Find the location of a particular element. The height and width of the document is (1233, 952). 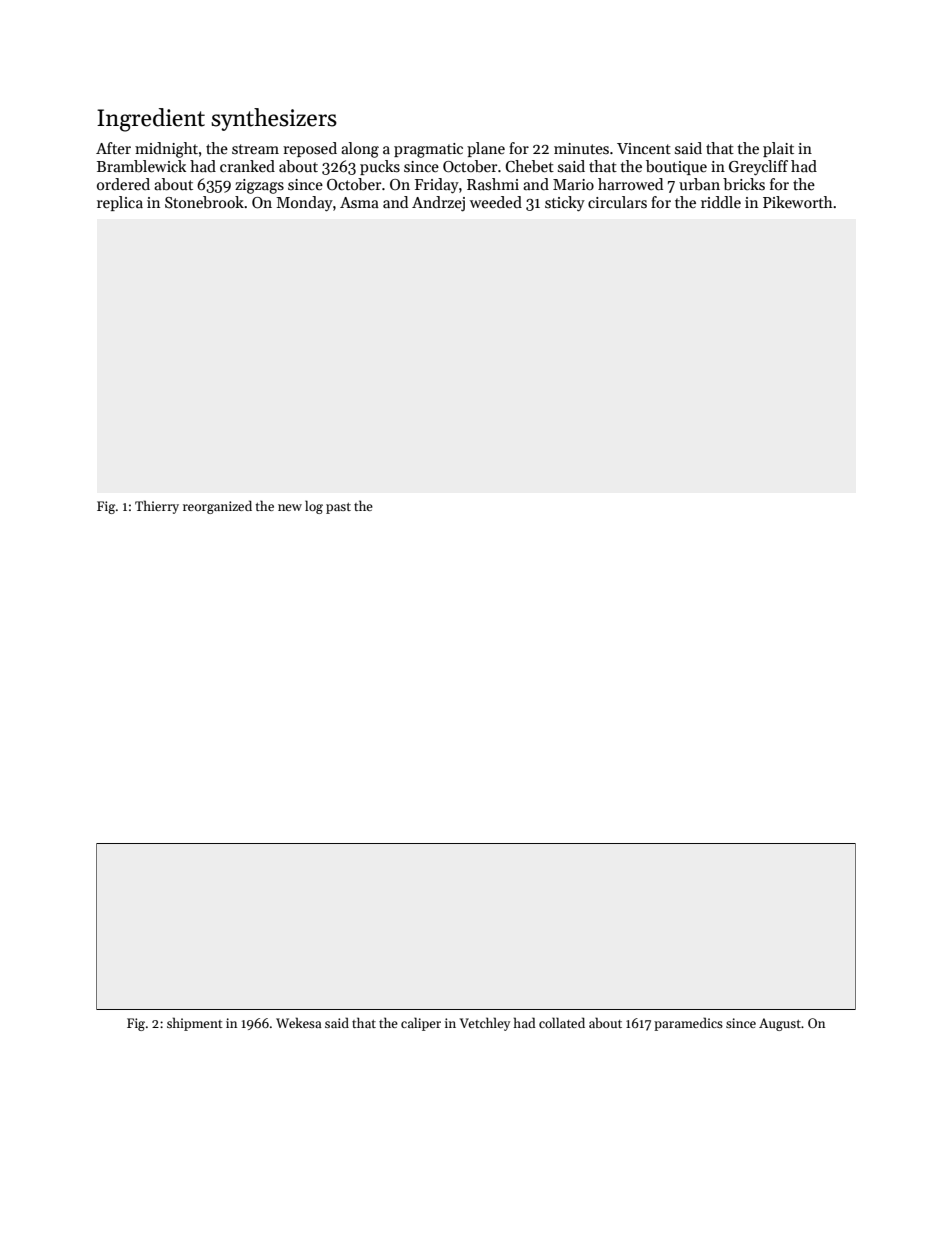

Wekesa is located at coordinates (299, 1022).
